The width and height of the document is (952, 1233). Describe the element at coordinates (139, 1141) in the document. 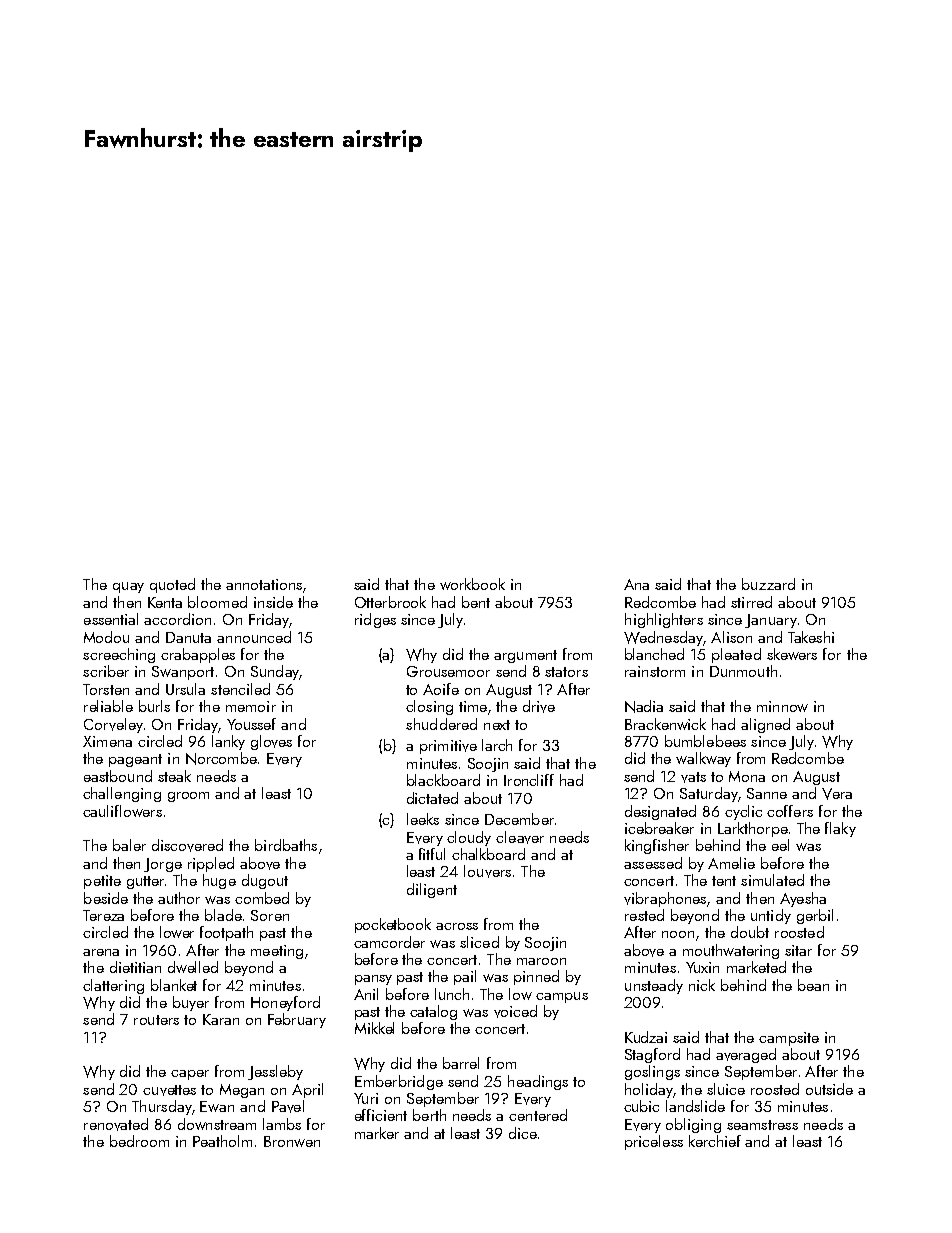

I see `bedroom` at that location.
